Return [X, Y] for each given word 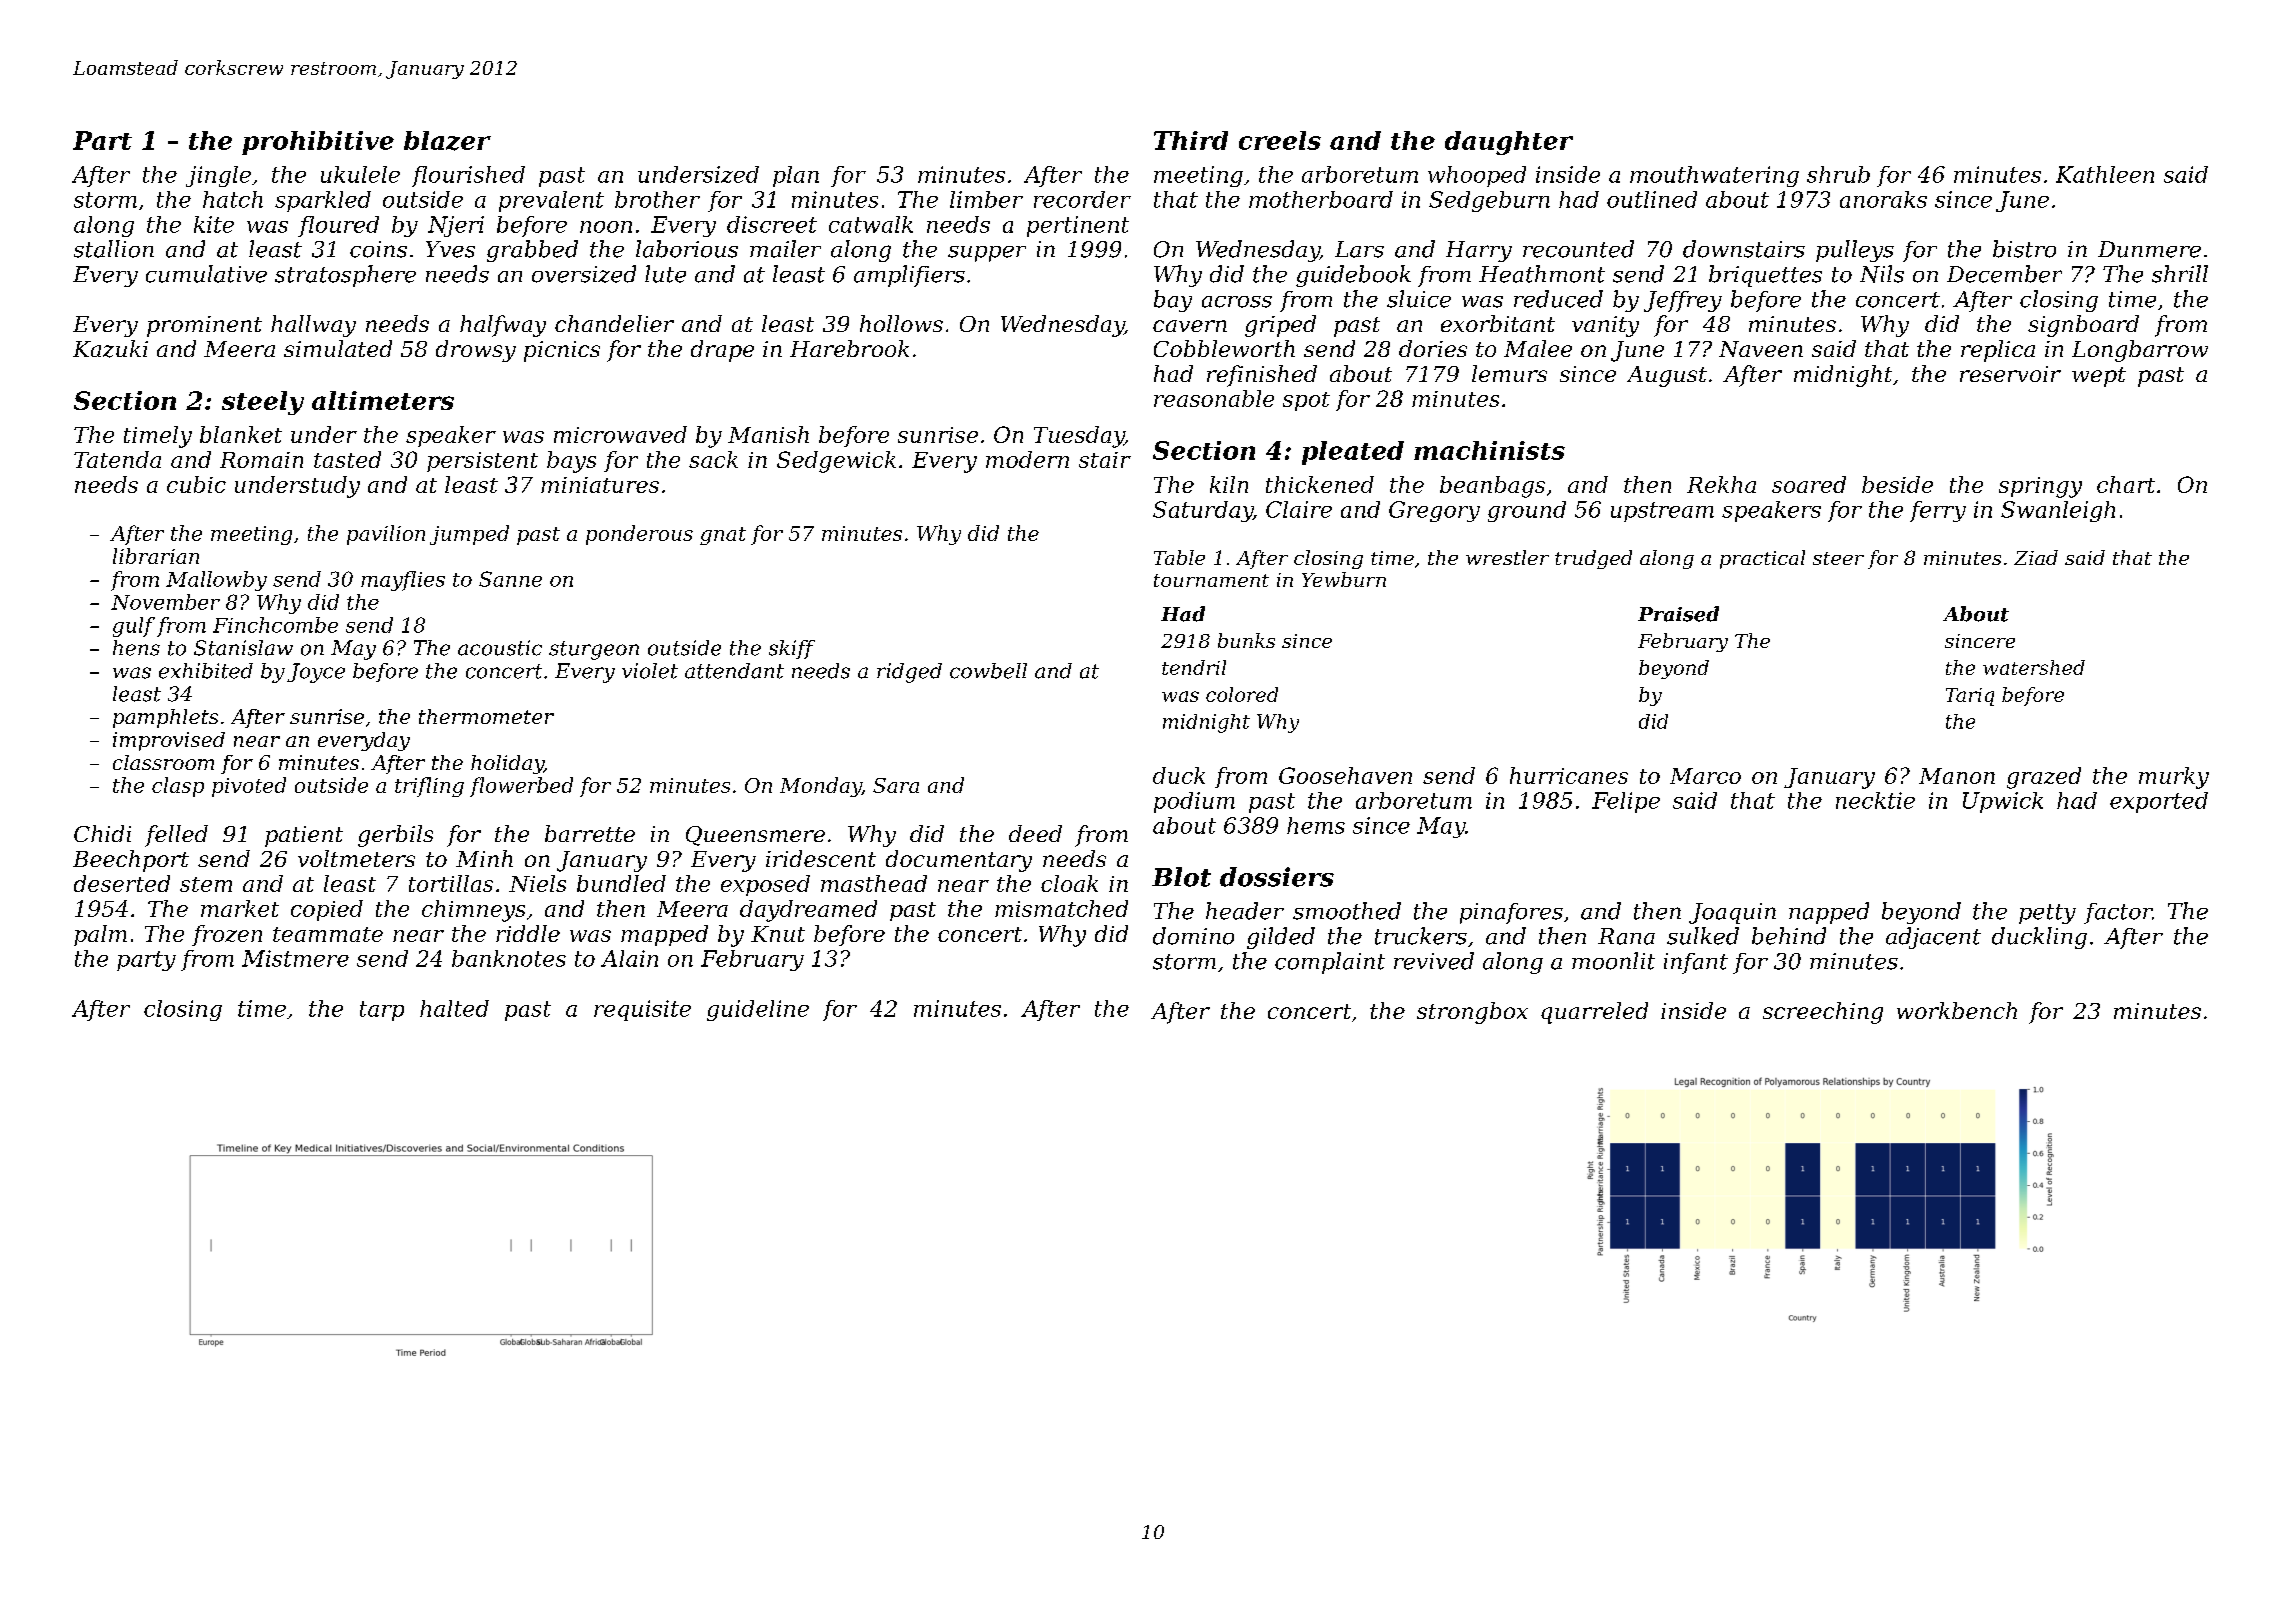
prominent [204, 326]
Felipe [1626, 802]
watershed [2034, 667]
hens [136, 648]
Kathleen [2105, 174]
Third [1191, 140]
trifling [429, 787]
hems [1316, 825]
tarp [382, 1011]
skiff [792, 649]
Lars [1359, 249]
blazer [447, 141]
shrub [1838, 174]
